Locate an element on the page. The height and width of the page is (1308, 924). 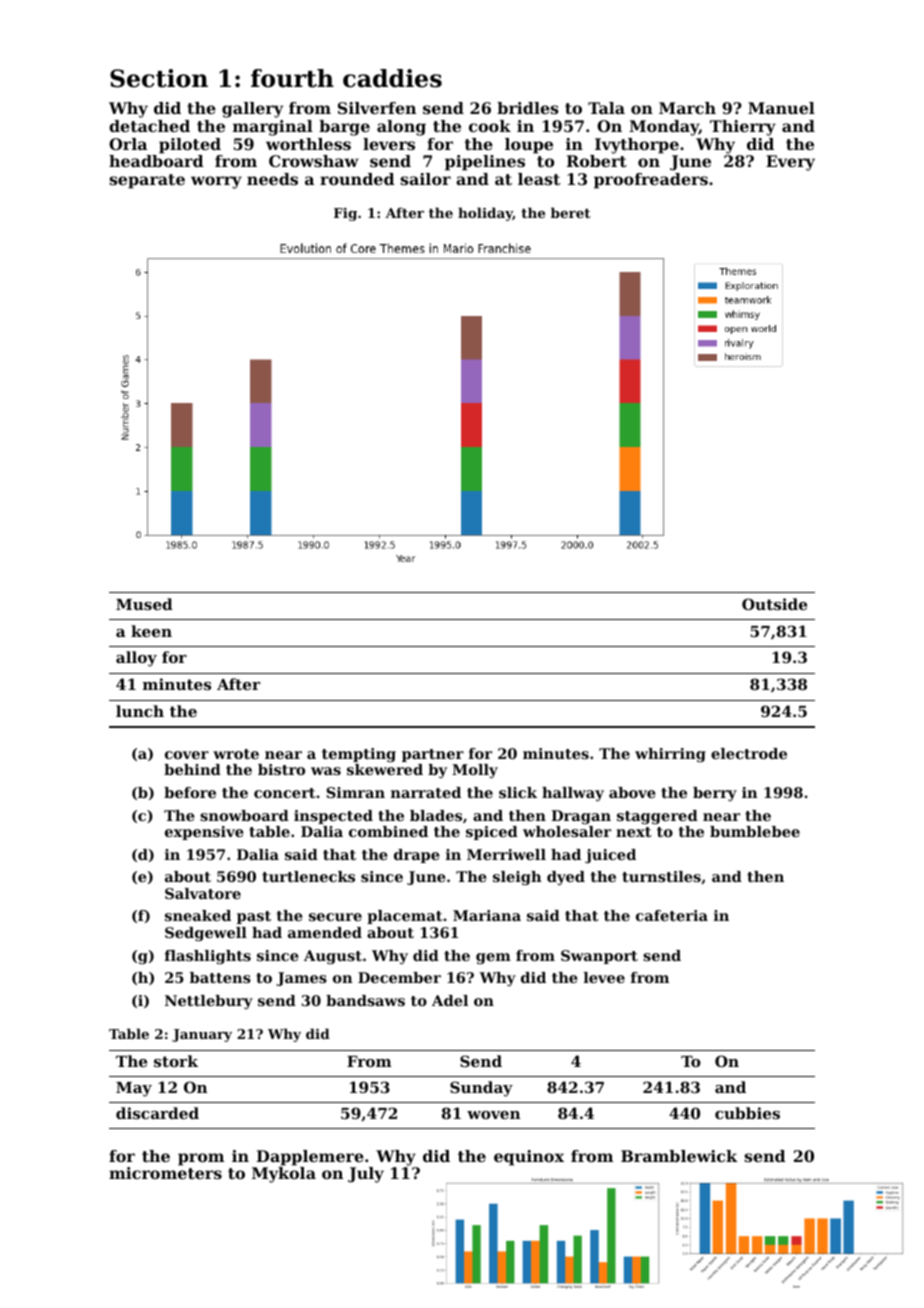
caddies is located at coordinates (392, 78).
